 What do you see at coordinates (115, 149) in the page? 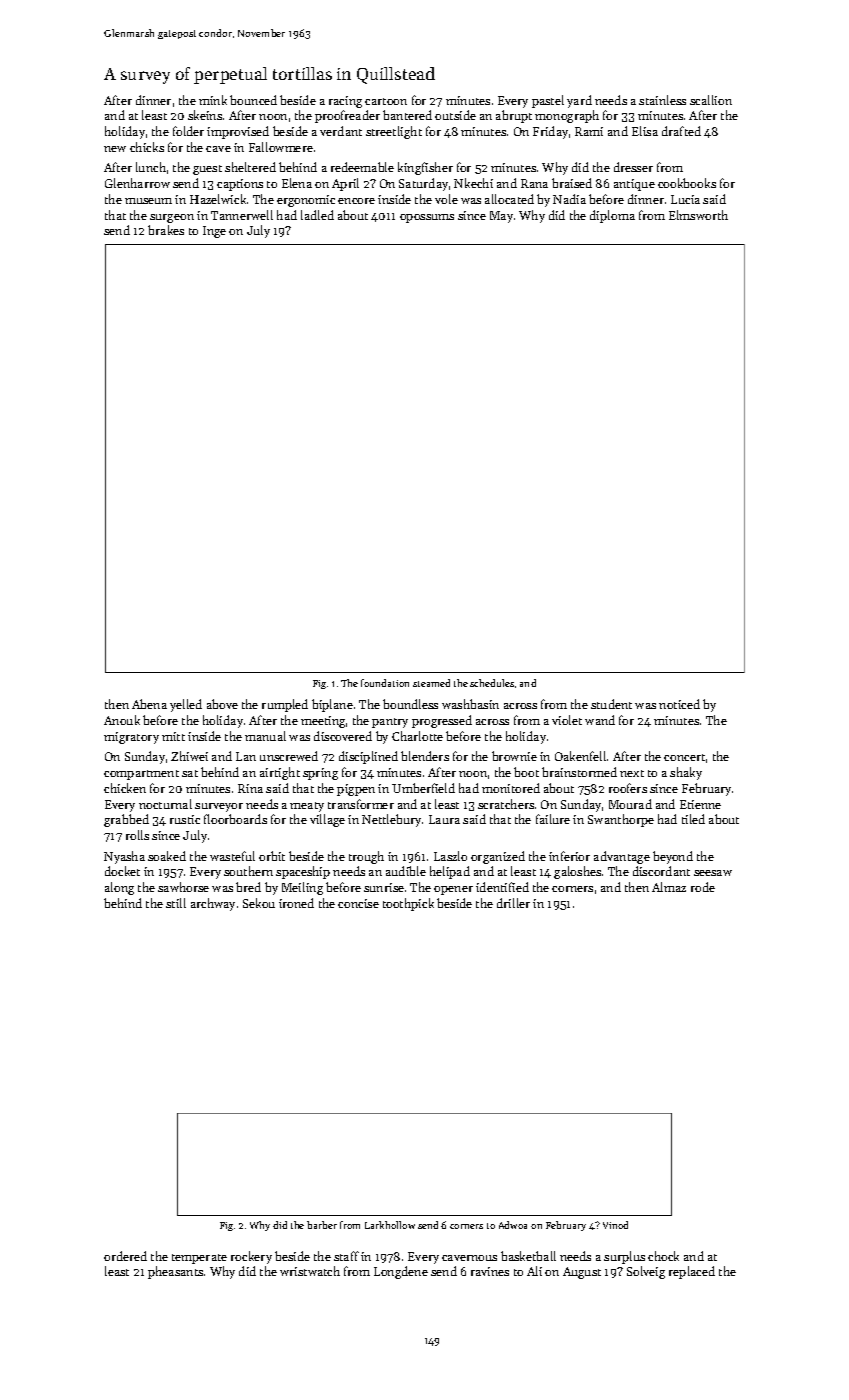
I see `new` at bounding box center [115, 149].
